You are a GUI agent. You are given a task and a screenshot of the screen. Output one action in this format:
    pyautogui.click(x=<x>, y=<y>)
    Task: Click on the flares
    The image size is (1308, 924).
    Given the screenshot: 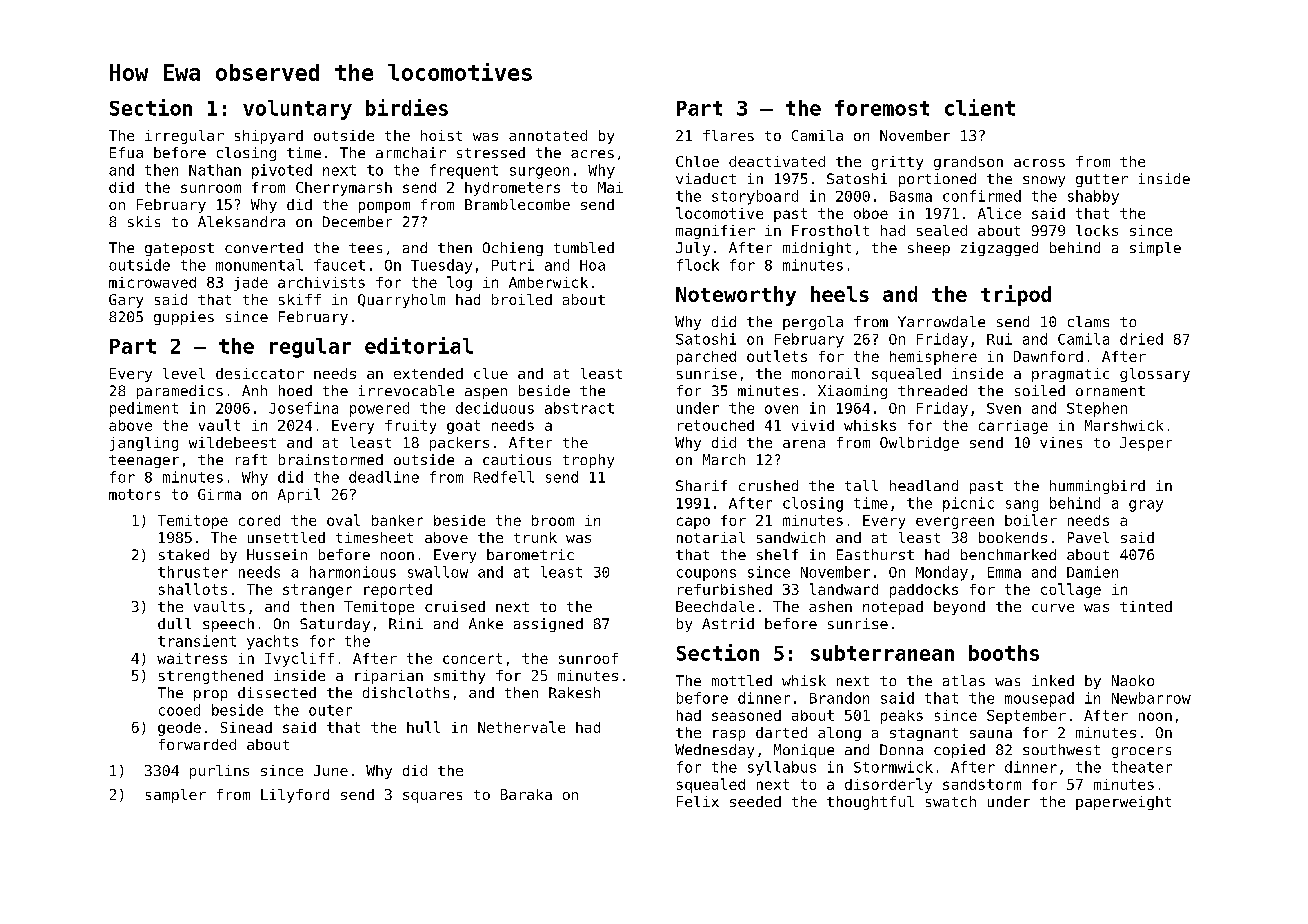 What is the action you would take?
    pyautogui.click(x=728, y=135)
